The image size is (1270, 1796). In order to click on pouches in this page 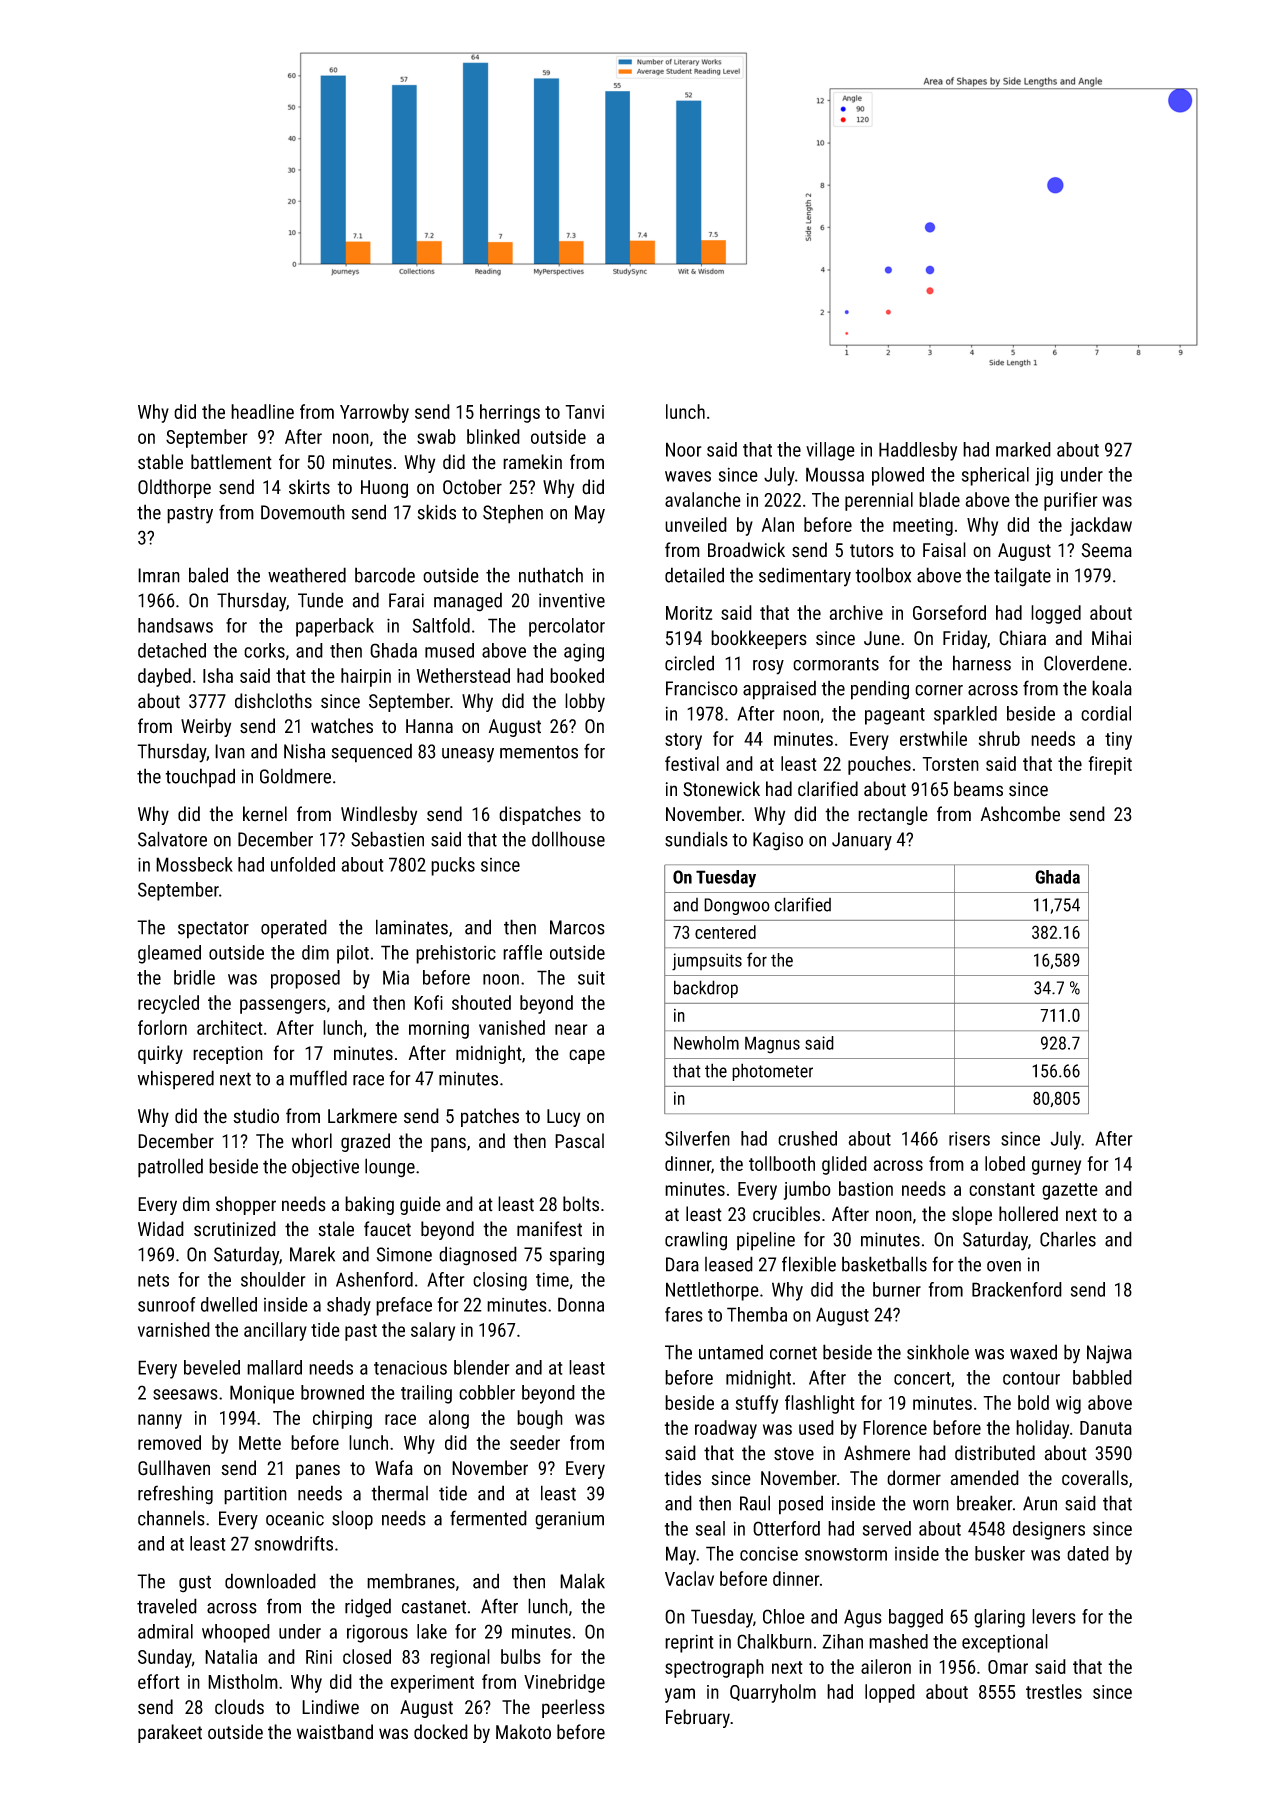, I will do `click(879, 765)`.
